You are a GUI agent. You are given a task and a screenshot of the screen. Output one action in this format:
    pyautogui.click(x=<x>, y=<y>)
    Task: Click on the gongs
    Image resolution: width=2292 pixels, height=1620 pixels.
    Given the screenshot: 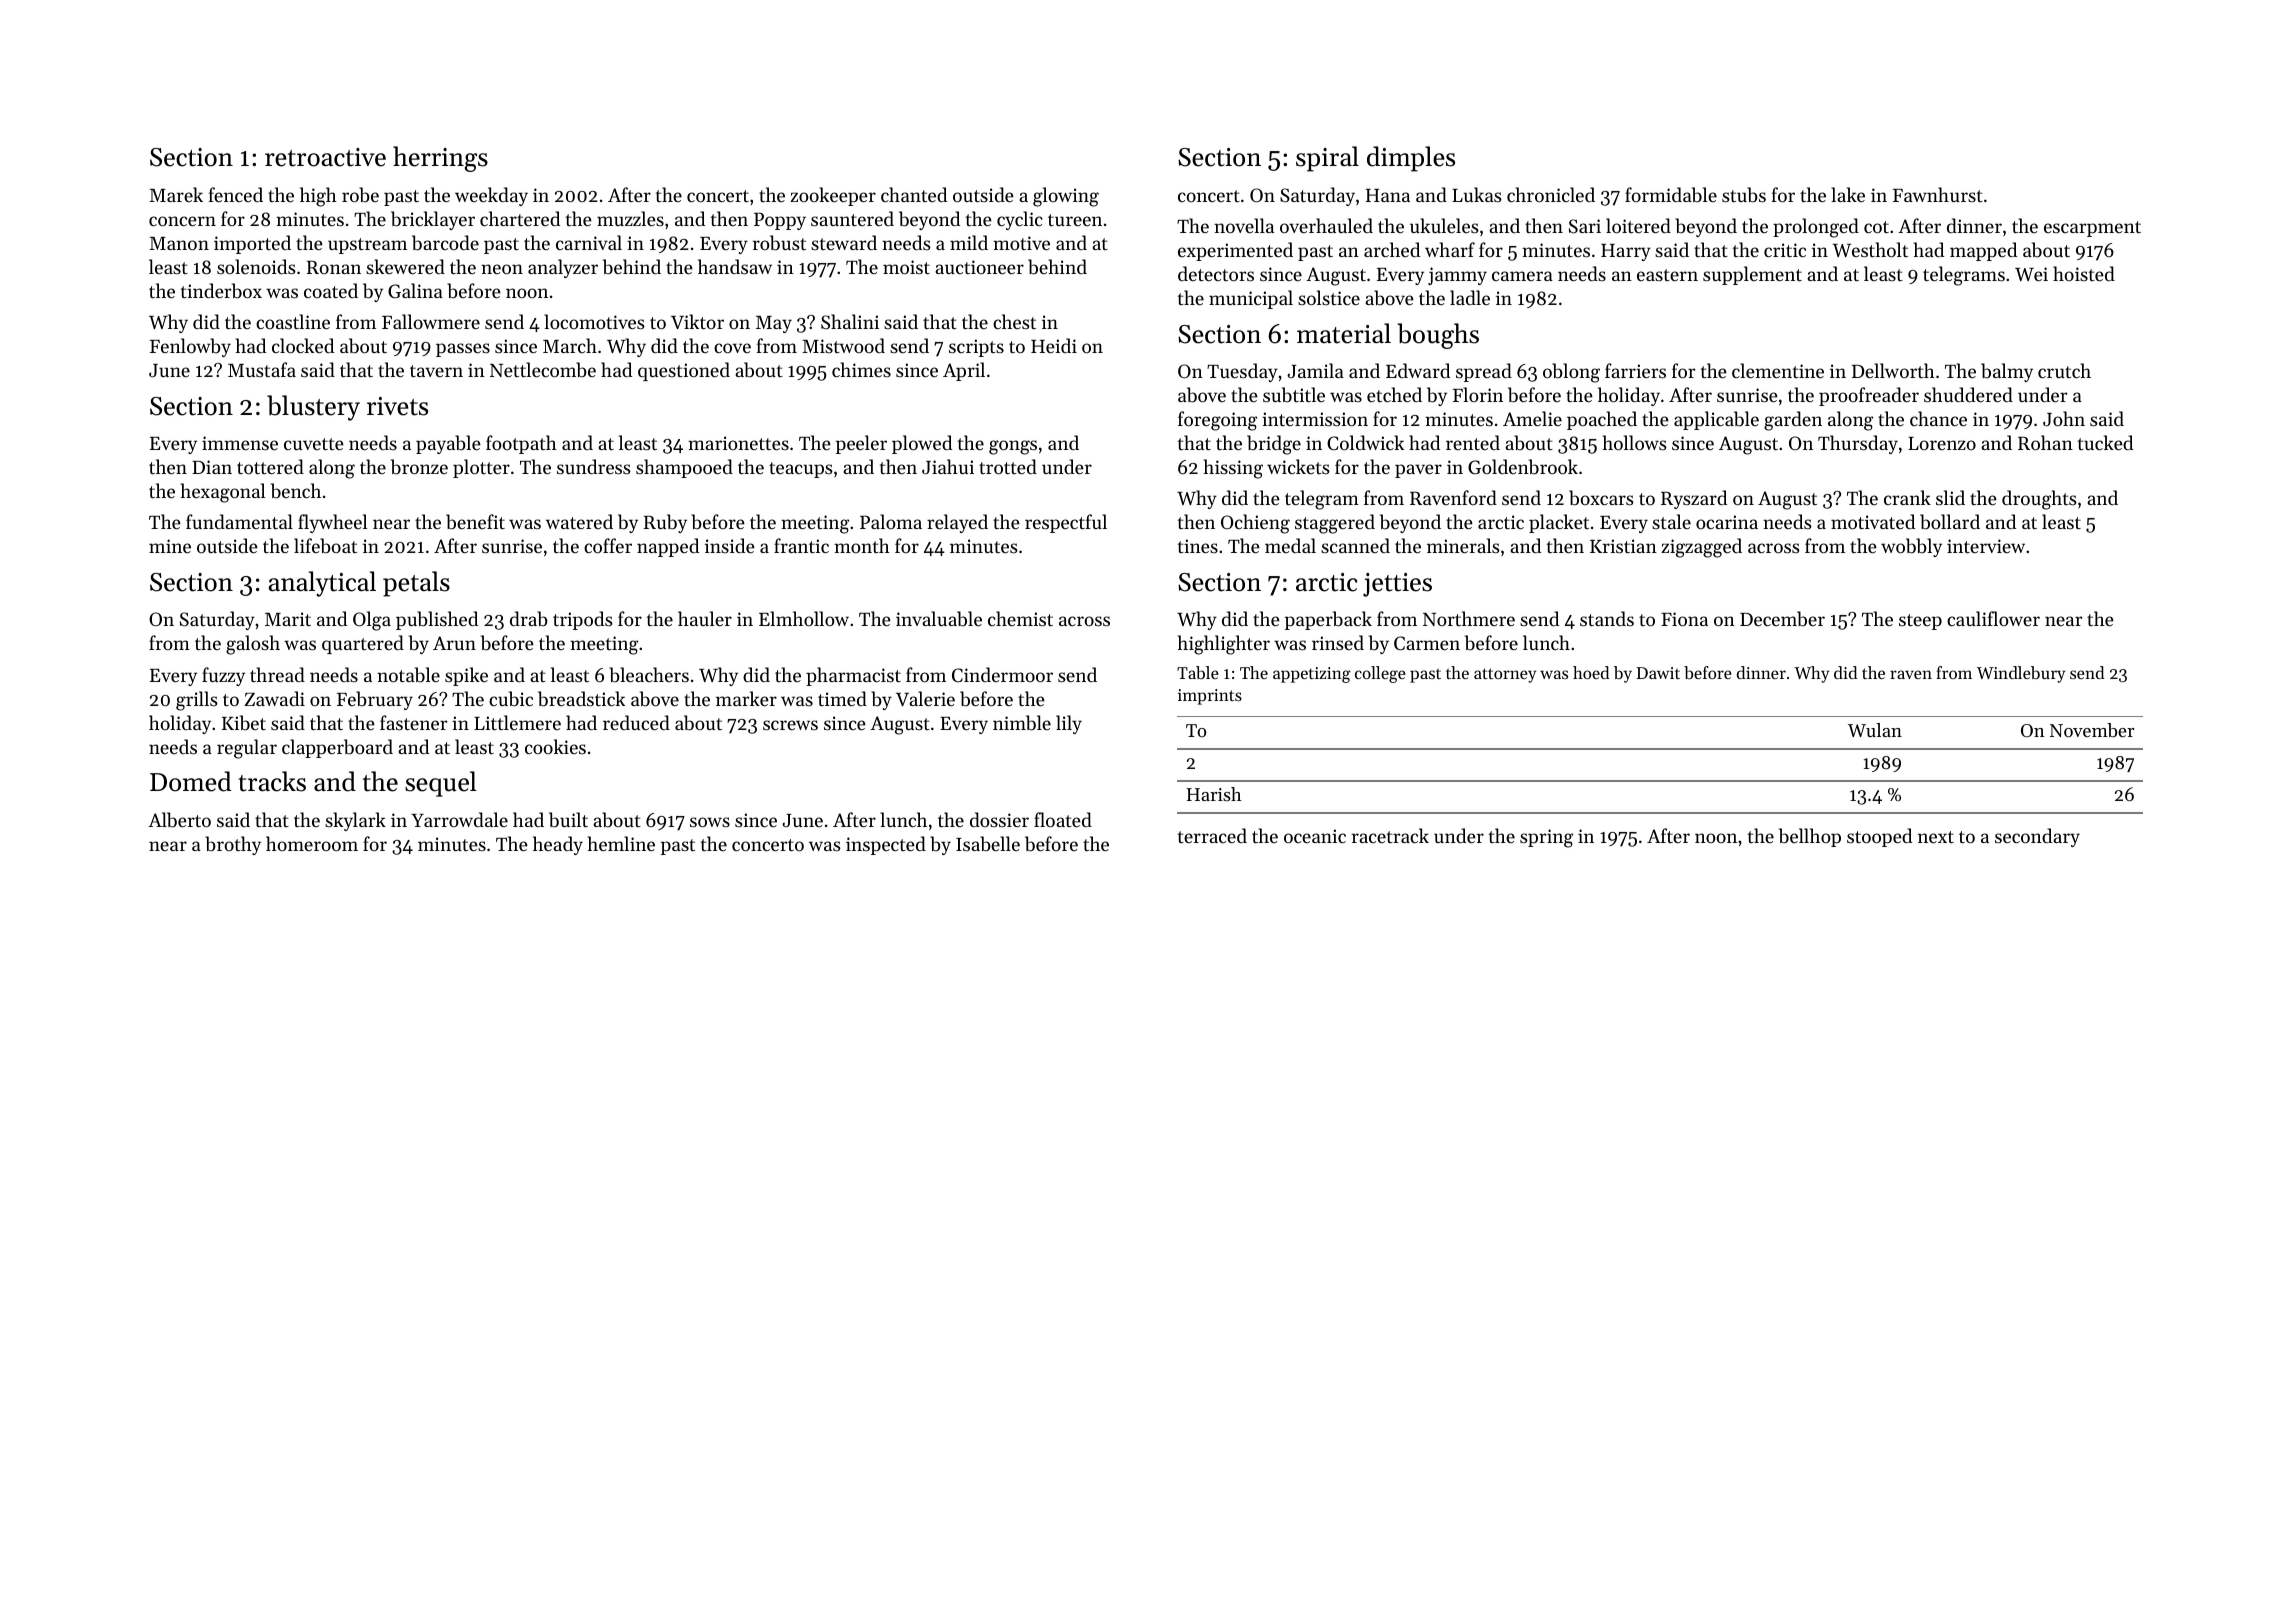 What is the action you would take?
    pyautogui.click(x=1013, y=447)
